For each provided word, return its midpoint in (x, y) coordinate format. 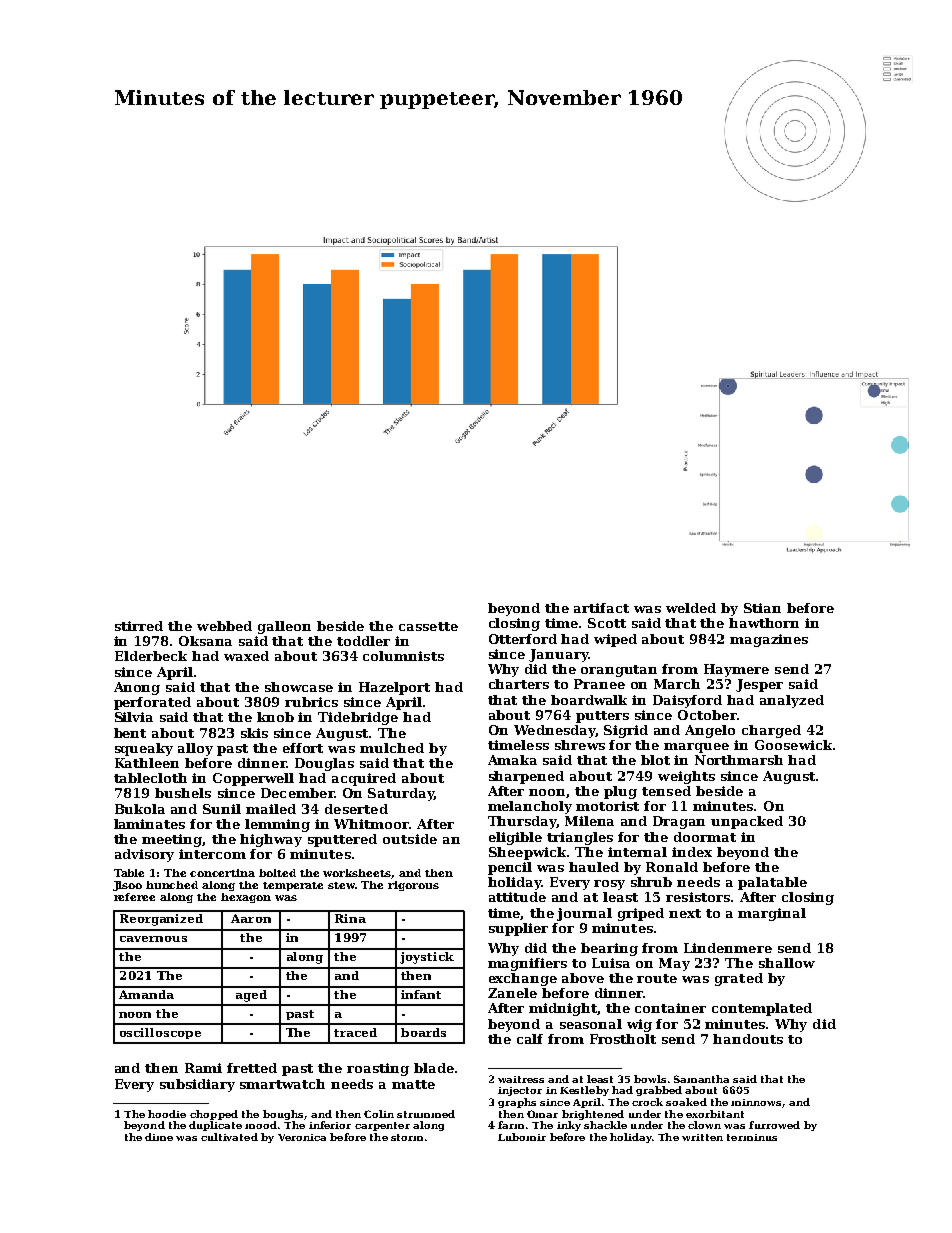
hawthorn (764, 623)
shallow (787, 963)
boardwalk (589, 700)
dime (159, 1137)
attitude (517, 897)
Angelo (710, 731)
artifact (601, 608)
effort (303, 748)
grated (739, 979)
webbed (224, 626)
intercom (212, 854)
